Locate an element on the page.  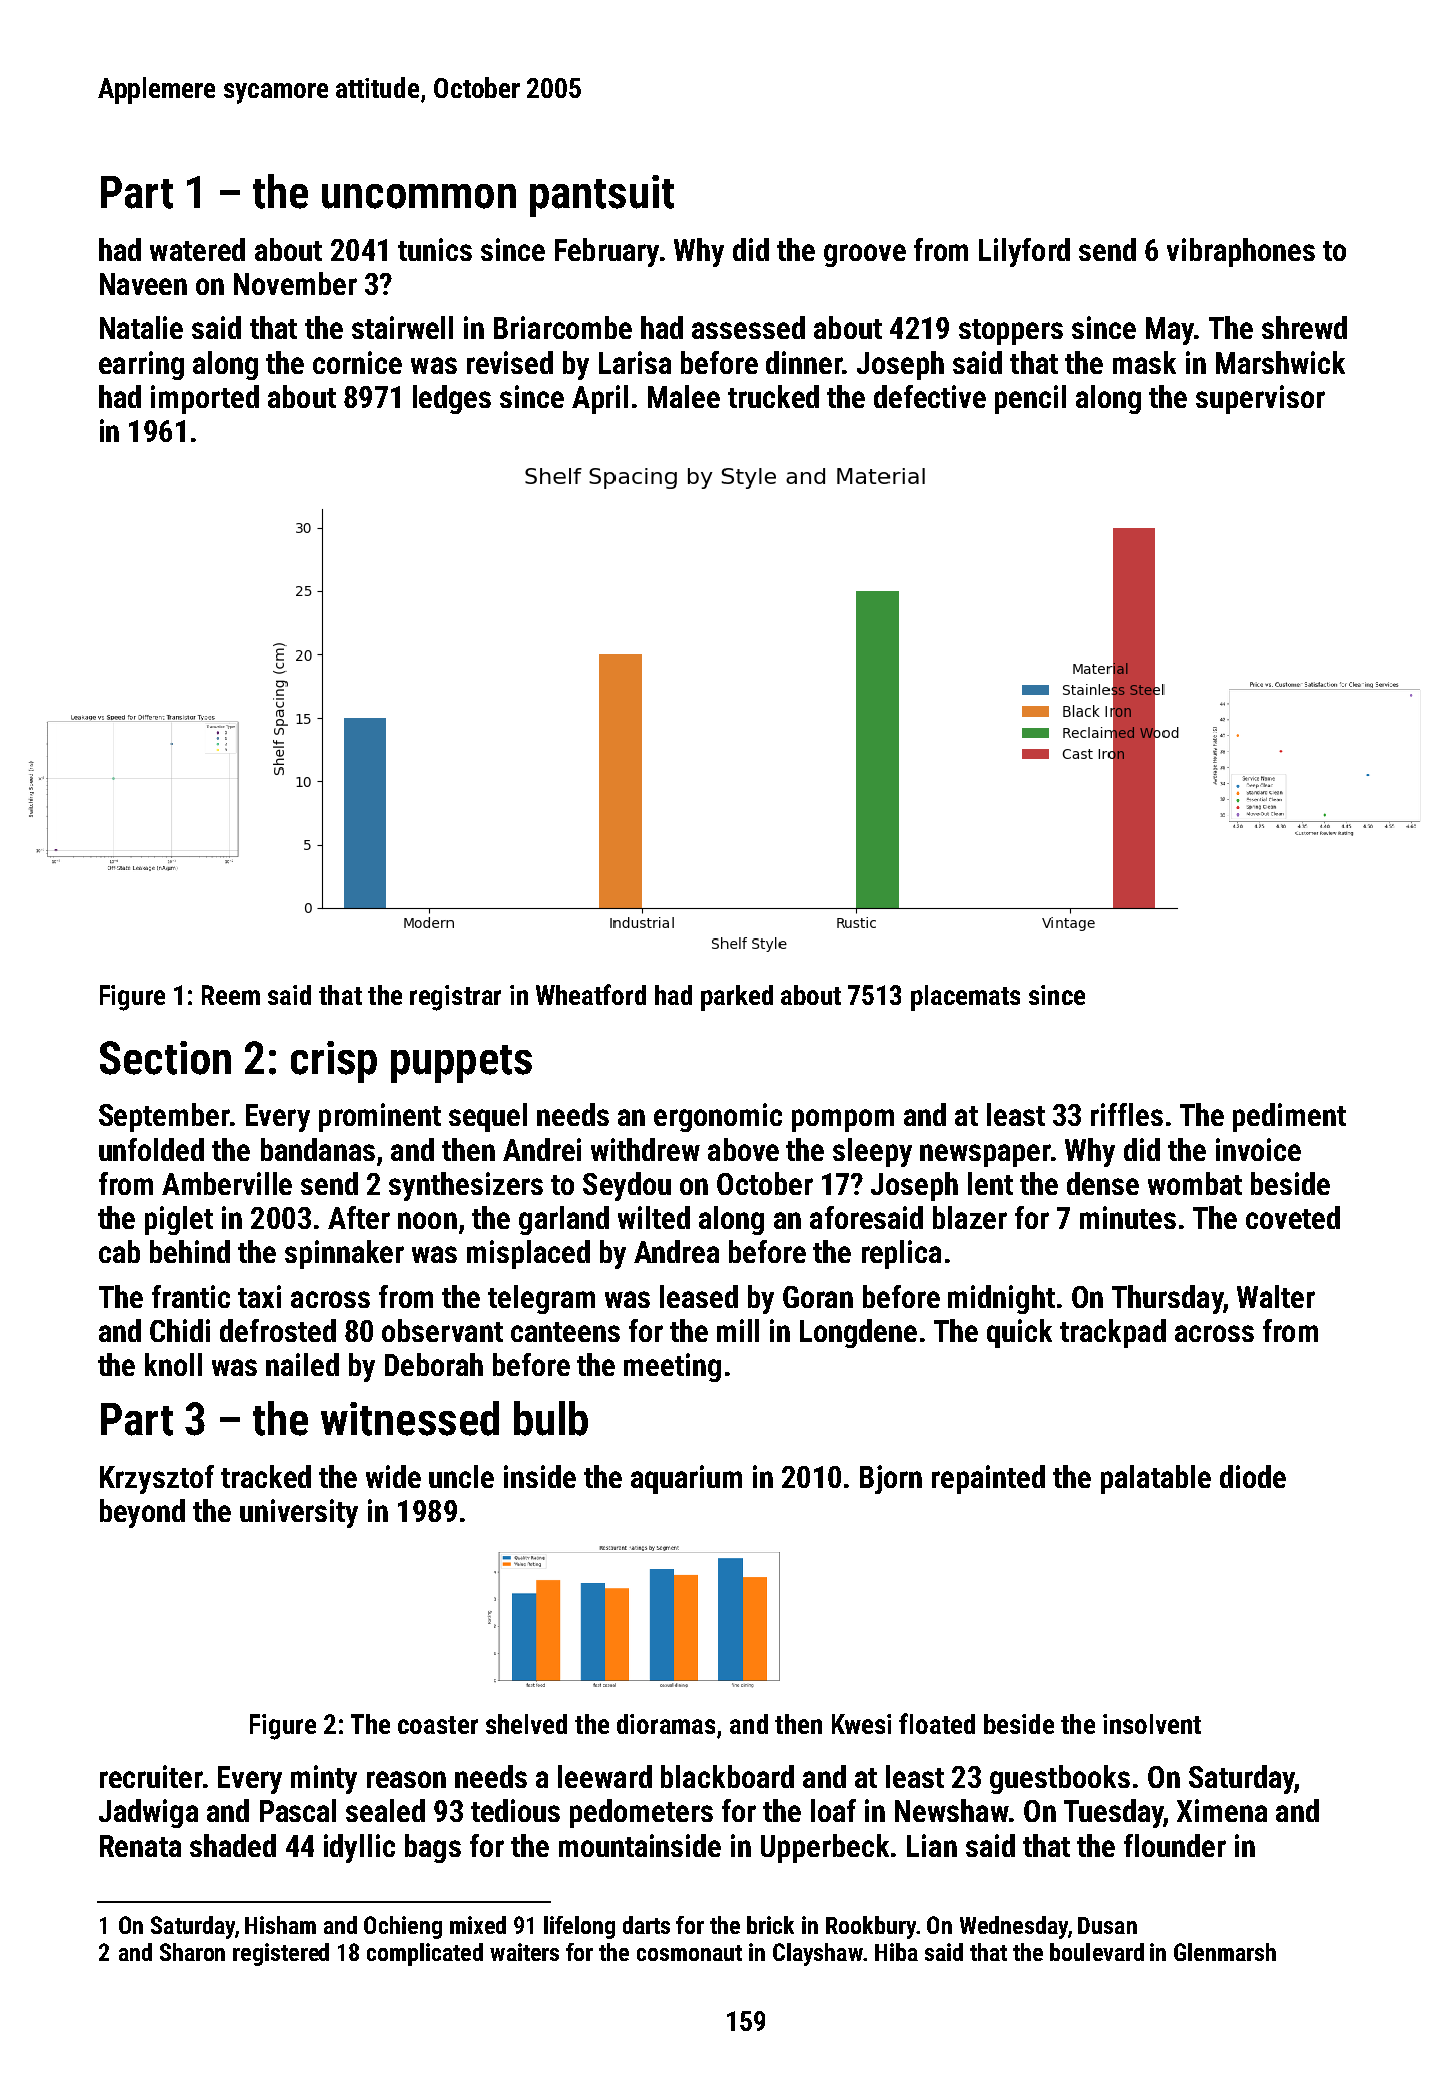
university is located at coordinates (299, 1513).
